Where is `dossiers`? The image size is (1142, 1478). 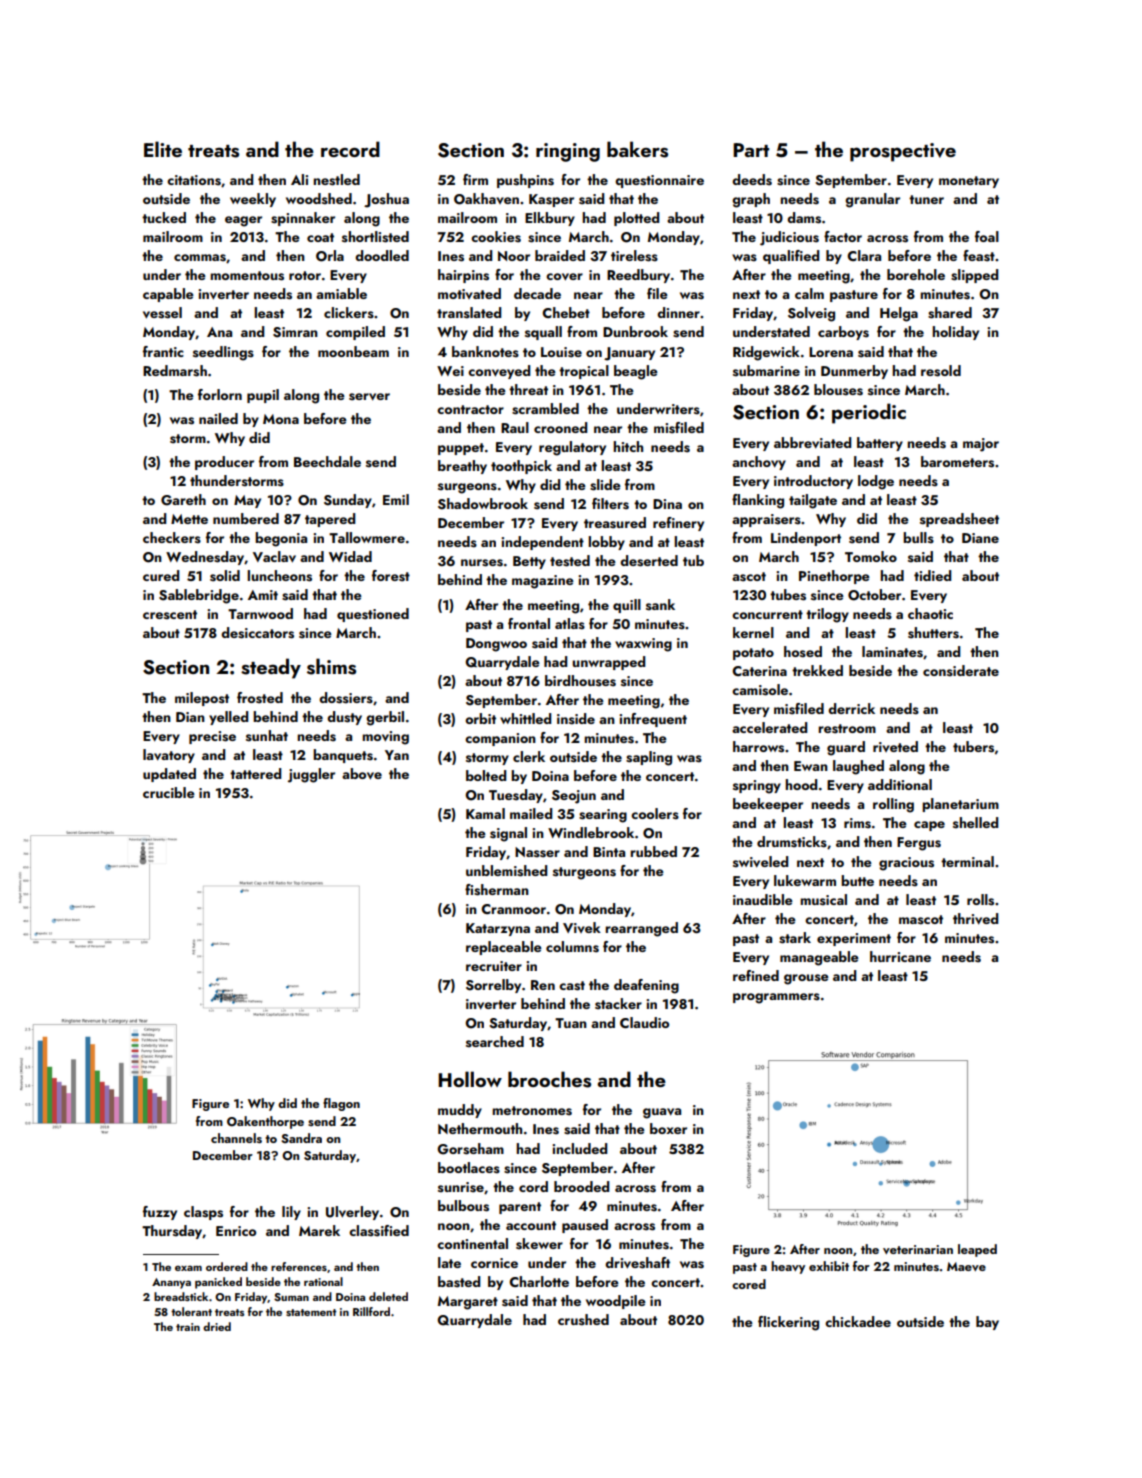
dossiers is located at coordinates (346, 698).
